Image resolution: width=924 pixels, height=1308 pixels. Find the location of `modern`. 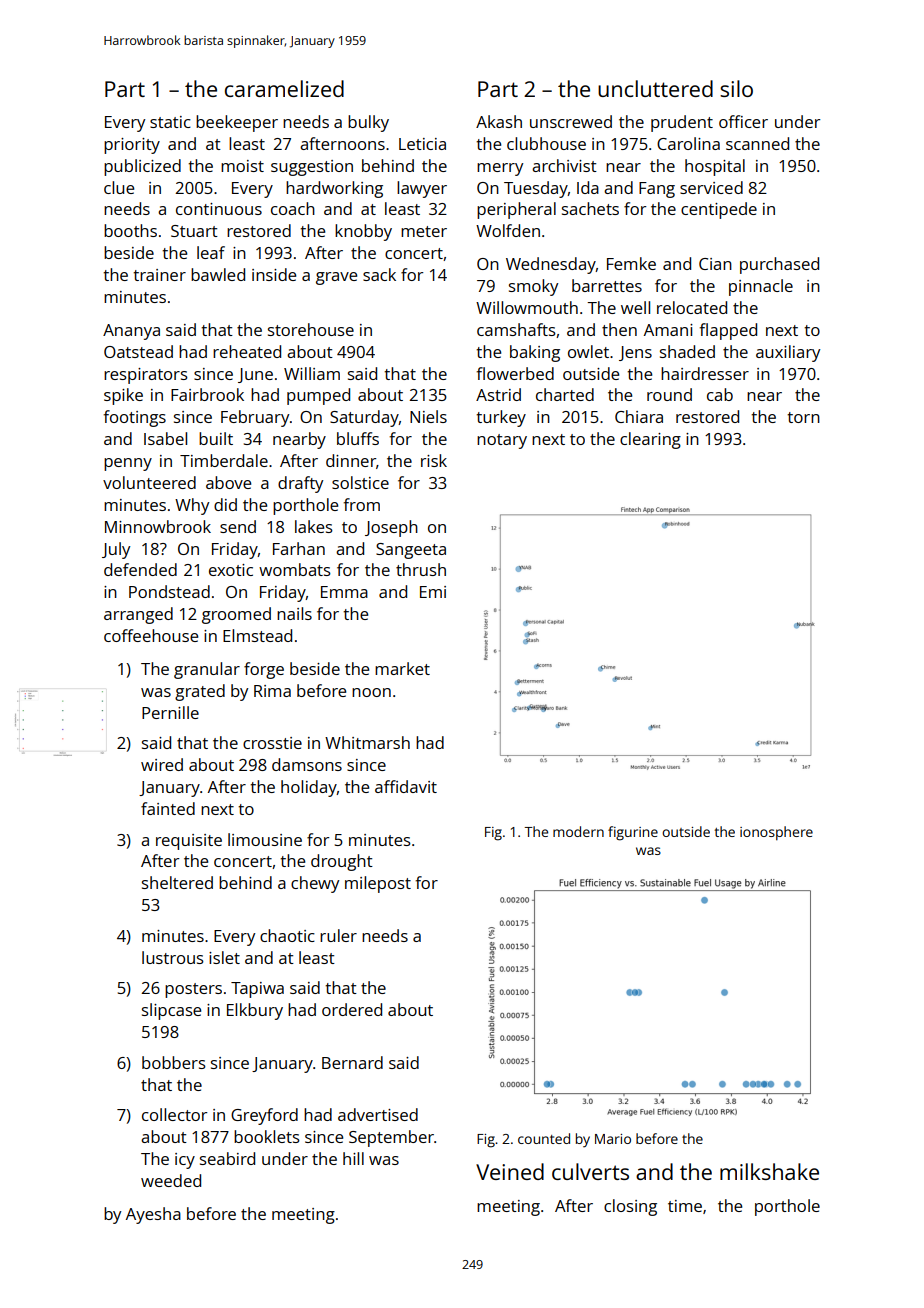

modern is located at coordinates (578, 831).
